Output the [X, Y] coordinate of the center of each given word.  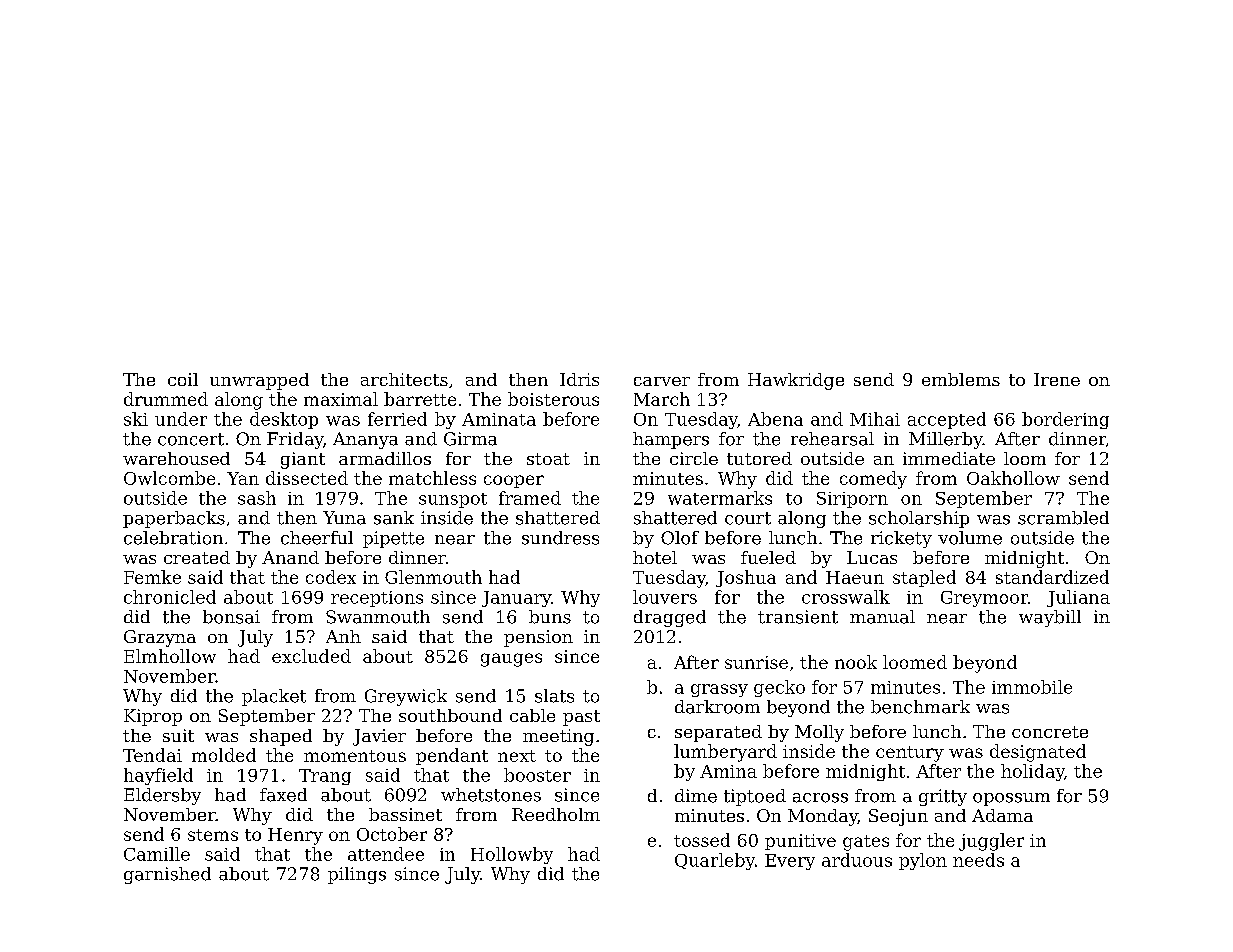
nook [856, 662]
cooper [514, 481]
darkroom [717, 707]
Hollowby [512, 855]
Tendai [152, 755]
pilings [357, 875]
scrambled [1063, 518]
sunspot [453, 500]
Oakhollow [1013, 478]
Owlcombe [169, 478]
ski [136, 419]
